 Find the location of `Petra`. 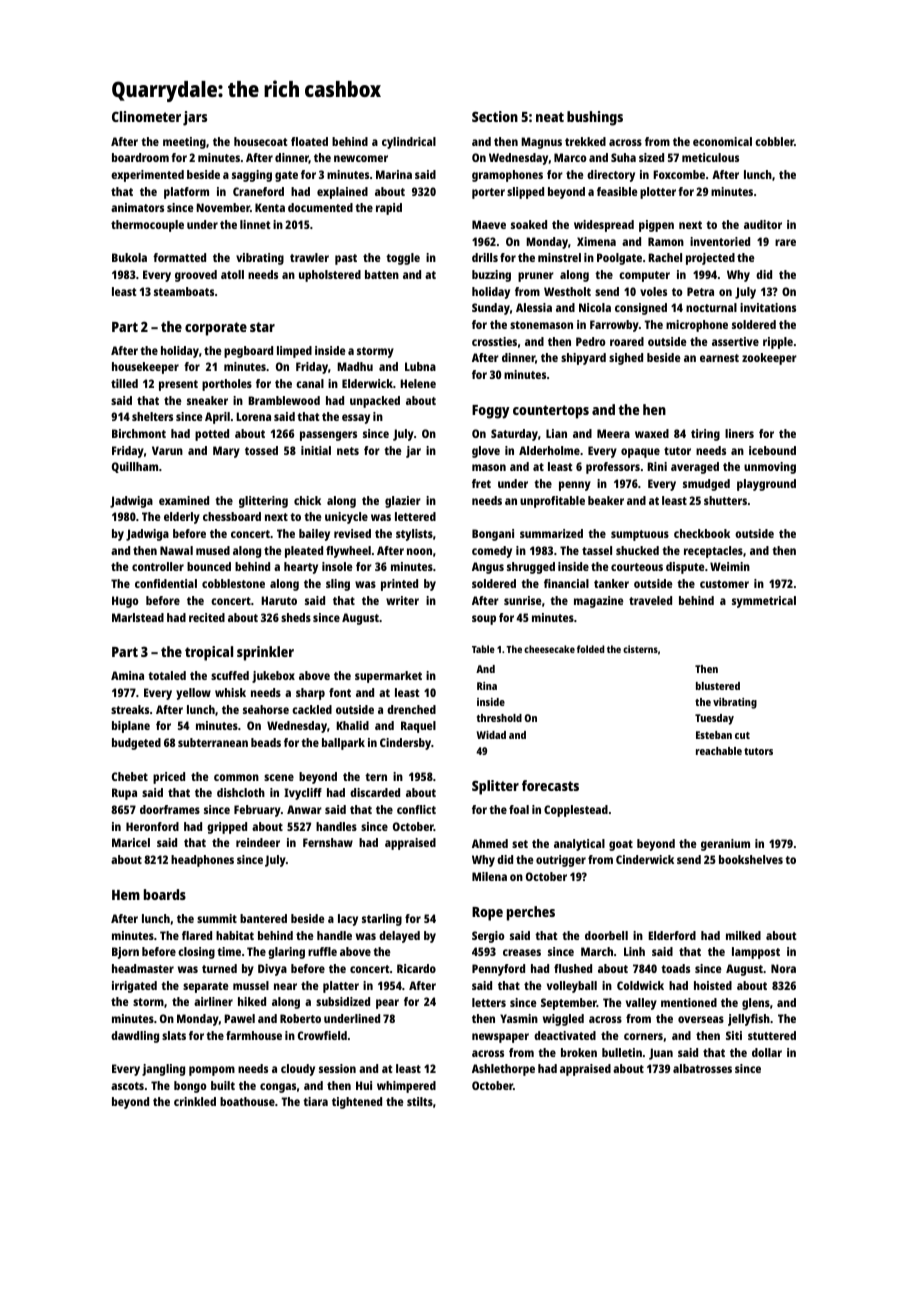

Petra is located at coordinates (700, 291).
